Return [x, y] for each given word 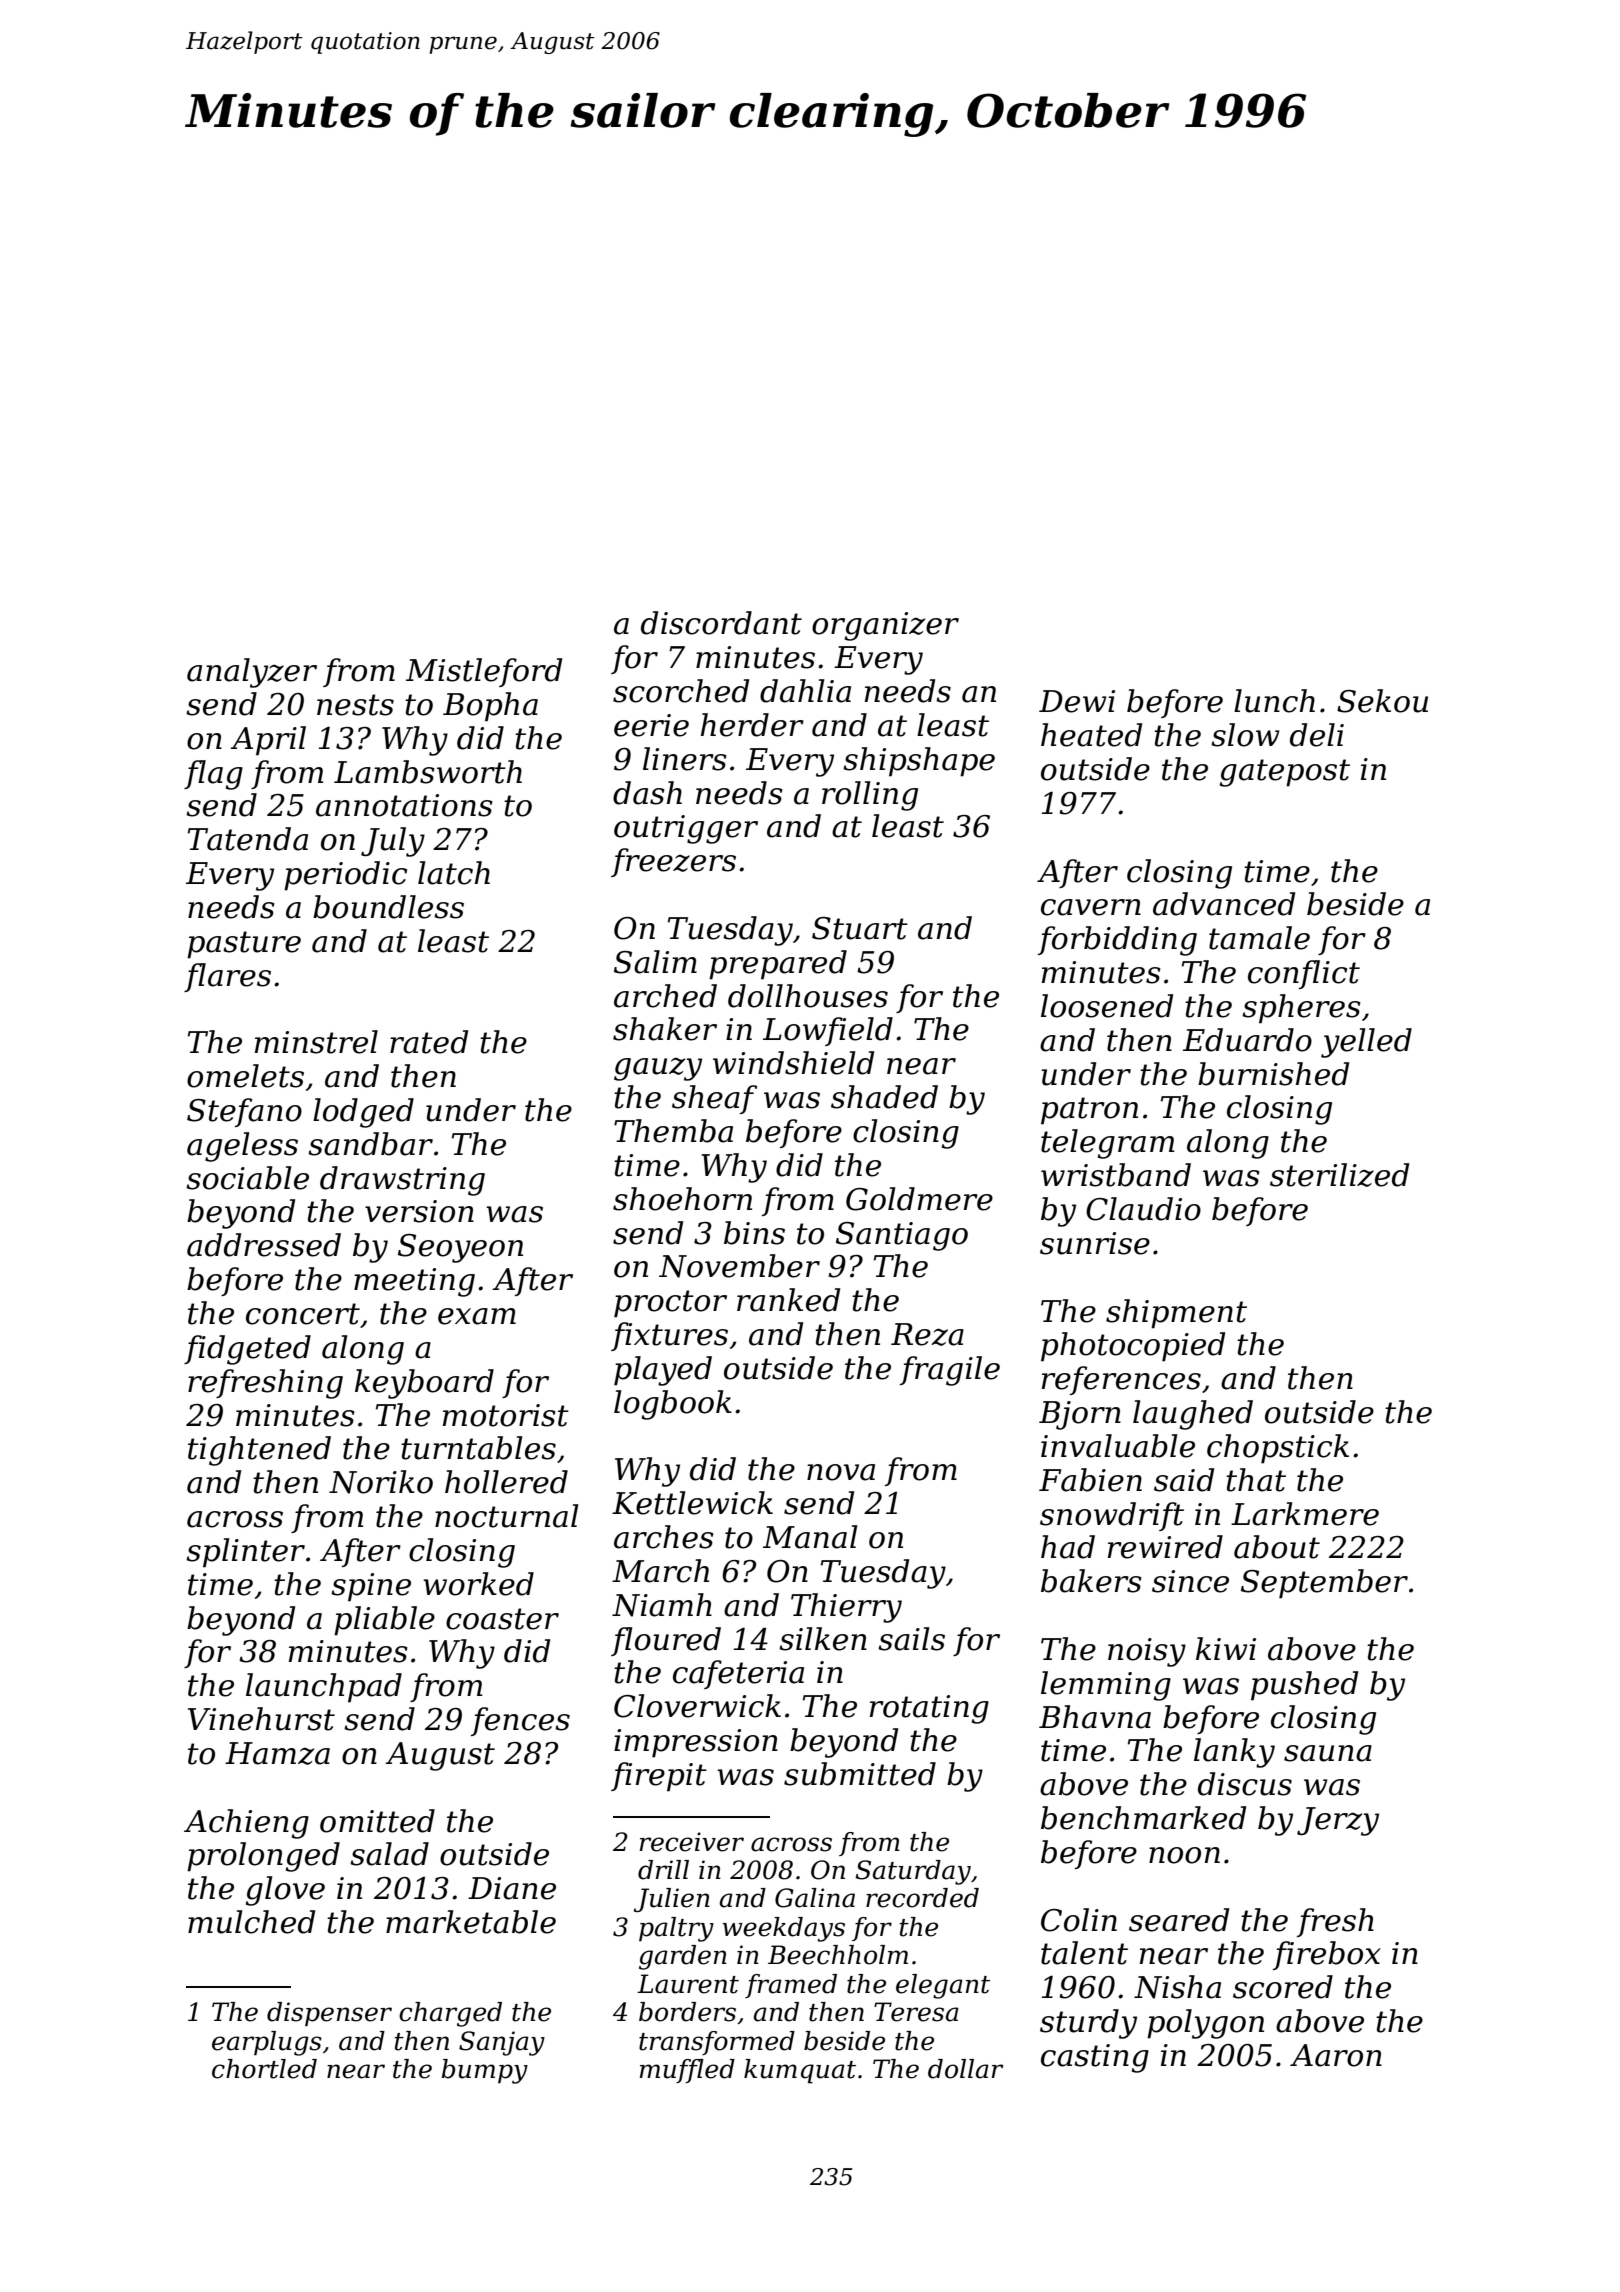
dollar [966, 2069]
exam [477, 1316]
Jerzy [1338, 1821]
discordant [721, 623]
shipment [1176, 1314]
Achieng [246, 1824]
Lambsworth [428, 772]
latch [454, 873]
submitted [860, 1774]
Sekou [1382, 701]
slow [1245, 735]
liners [685, 759]
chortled [264, 2069]
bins [754, 1233]
